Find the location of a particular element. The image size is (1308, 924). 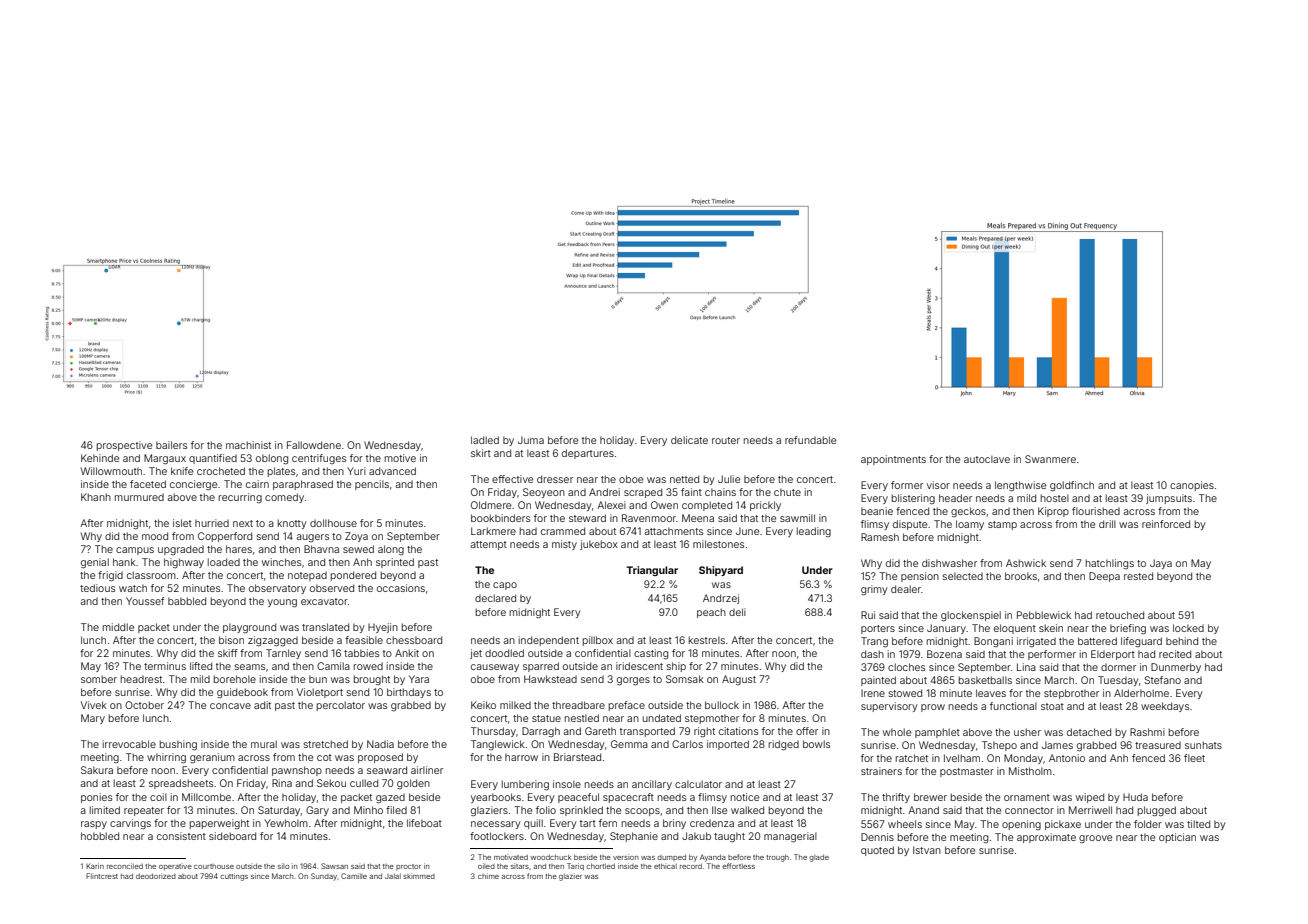

geckos is located at coordinates (968, 512).
